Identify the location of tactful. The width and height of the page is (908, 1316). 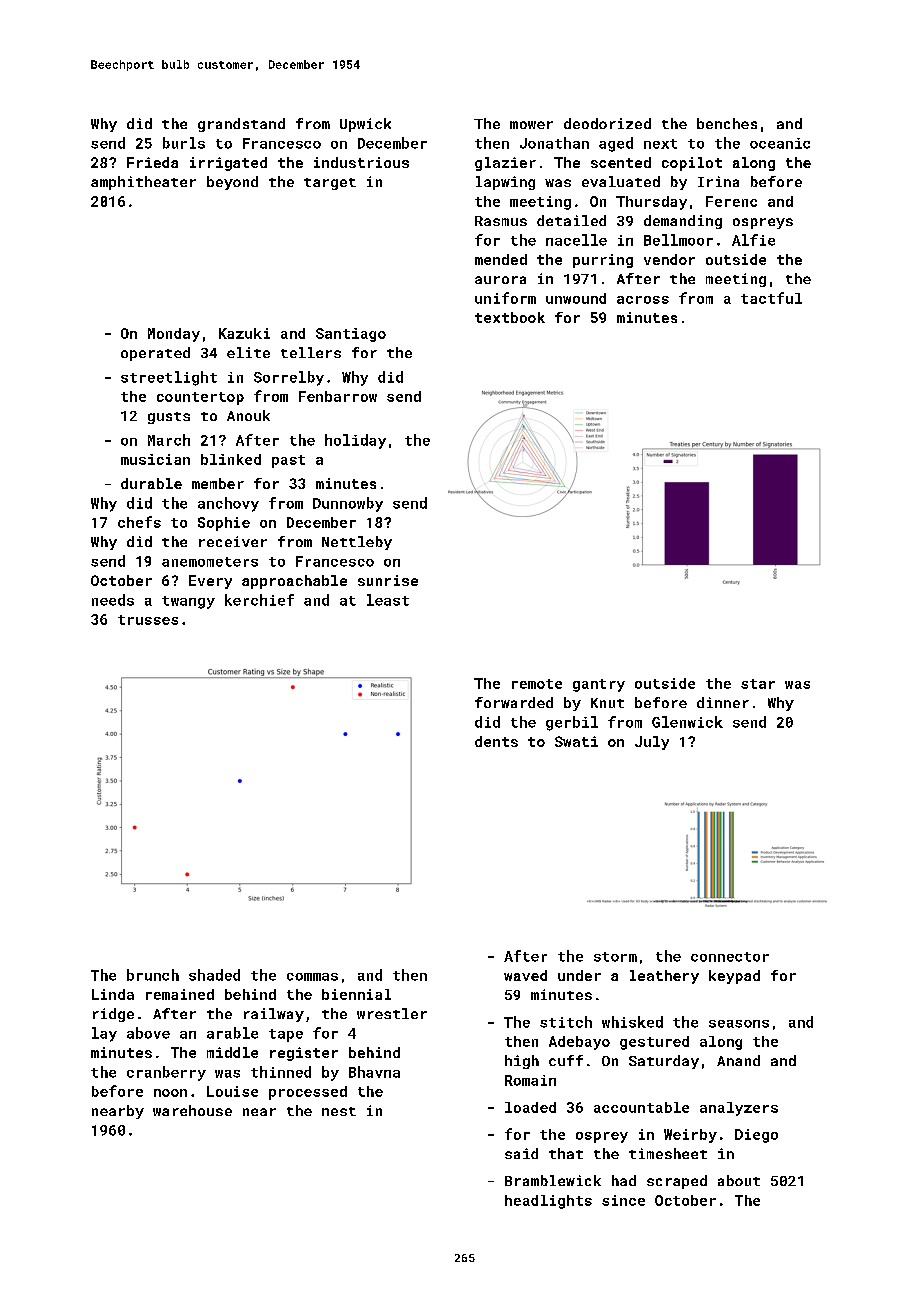
(771, 298).
